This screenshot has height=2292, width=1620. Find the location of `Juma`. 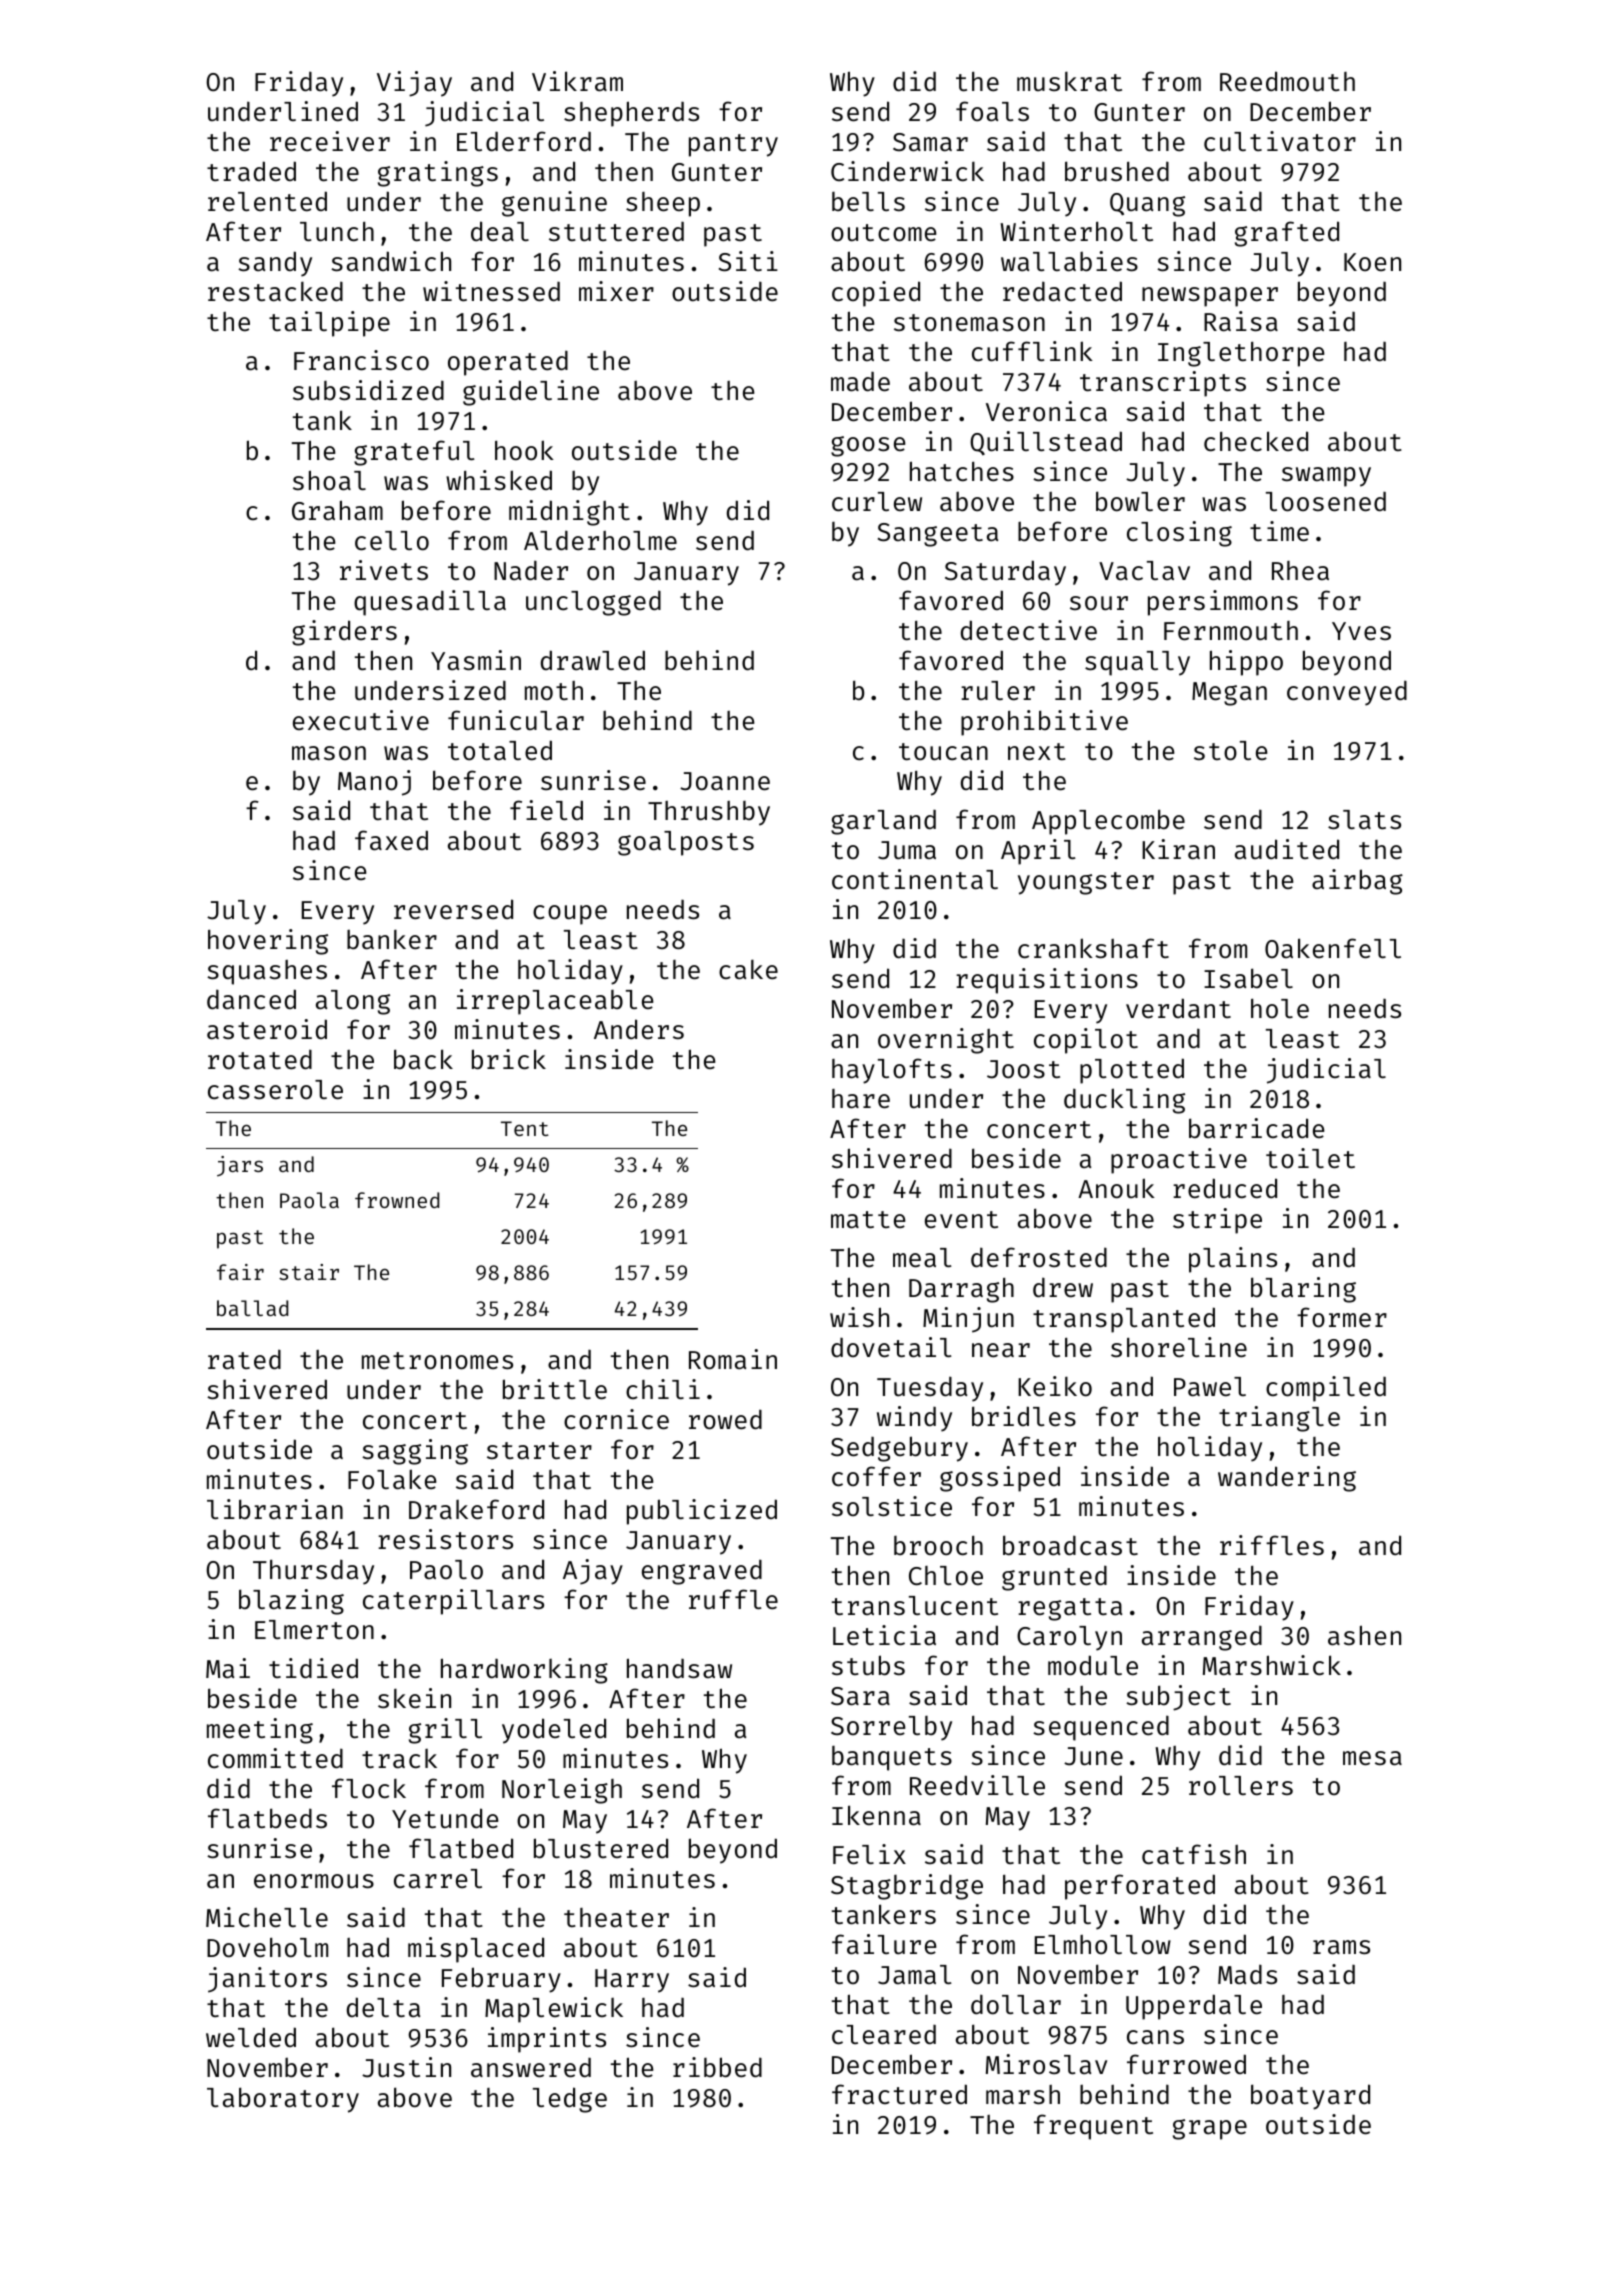

Juma is located at coordinates (907, 850).
